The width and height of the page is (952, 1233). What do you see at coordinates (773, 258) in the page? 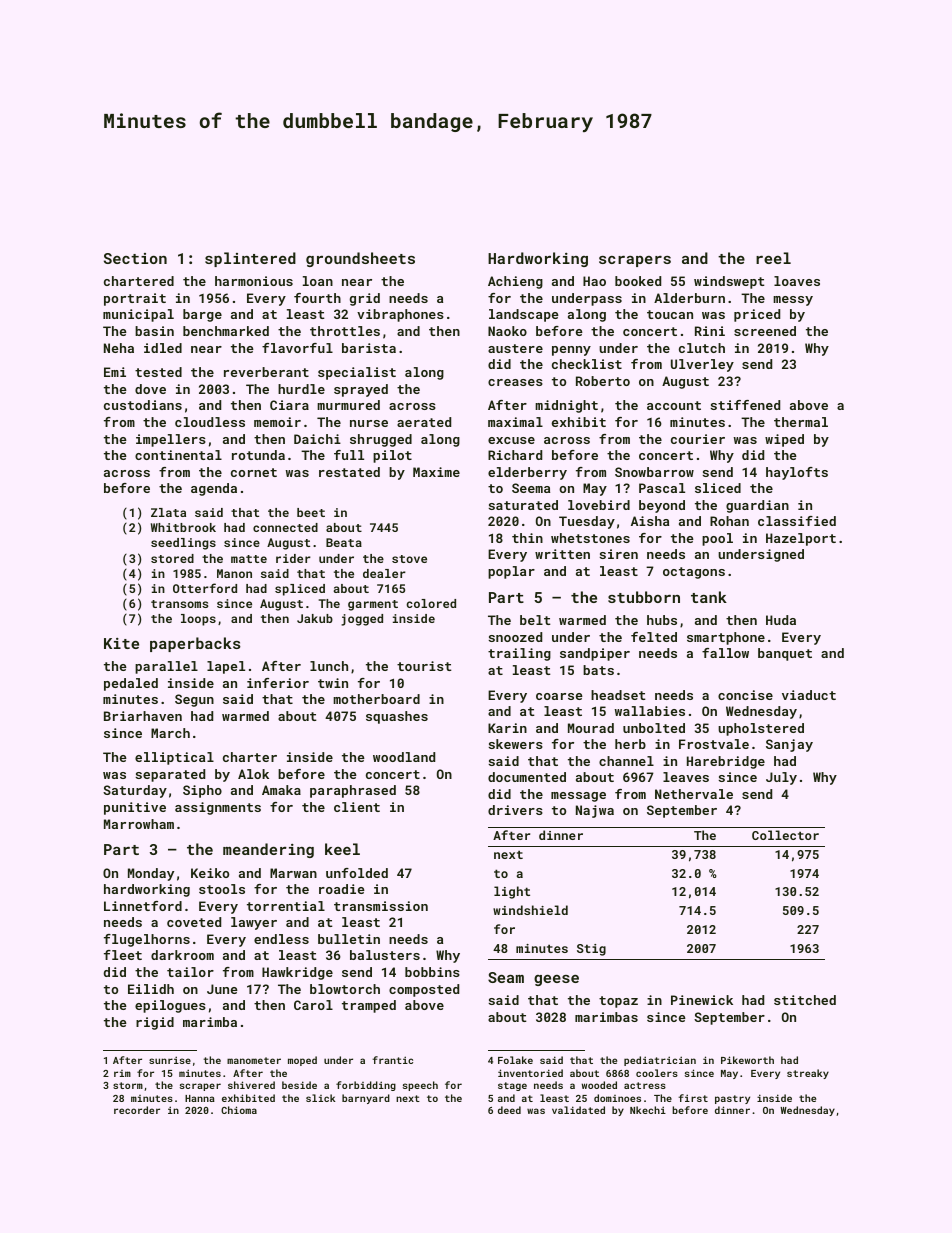
I see `reel` at bounding box center [773, 258].
